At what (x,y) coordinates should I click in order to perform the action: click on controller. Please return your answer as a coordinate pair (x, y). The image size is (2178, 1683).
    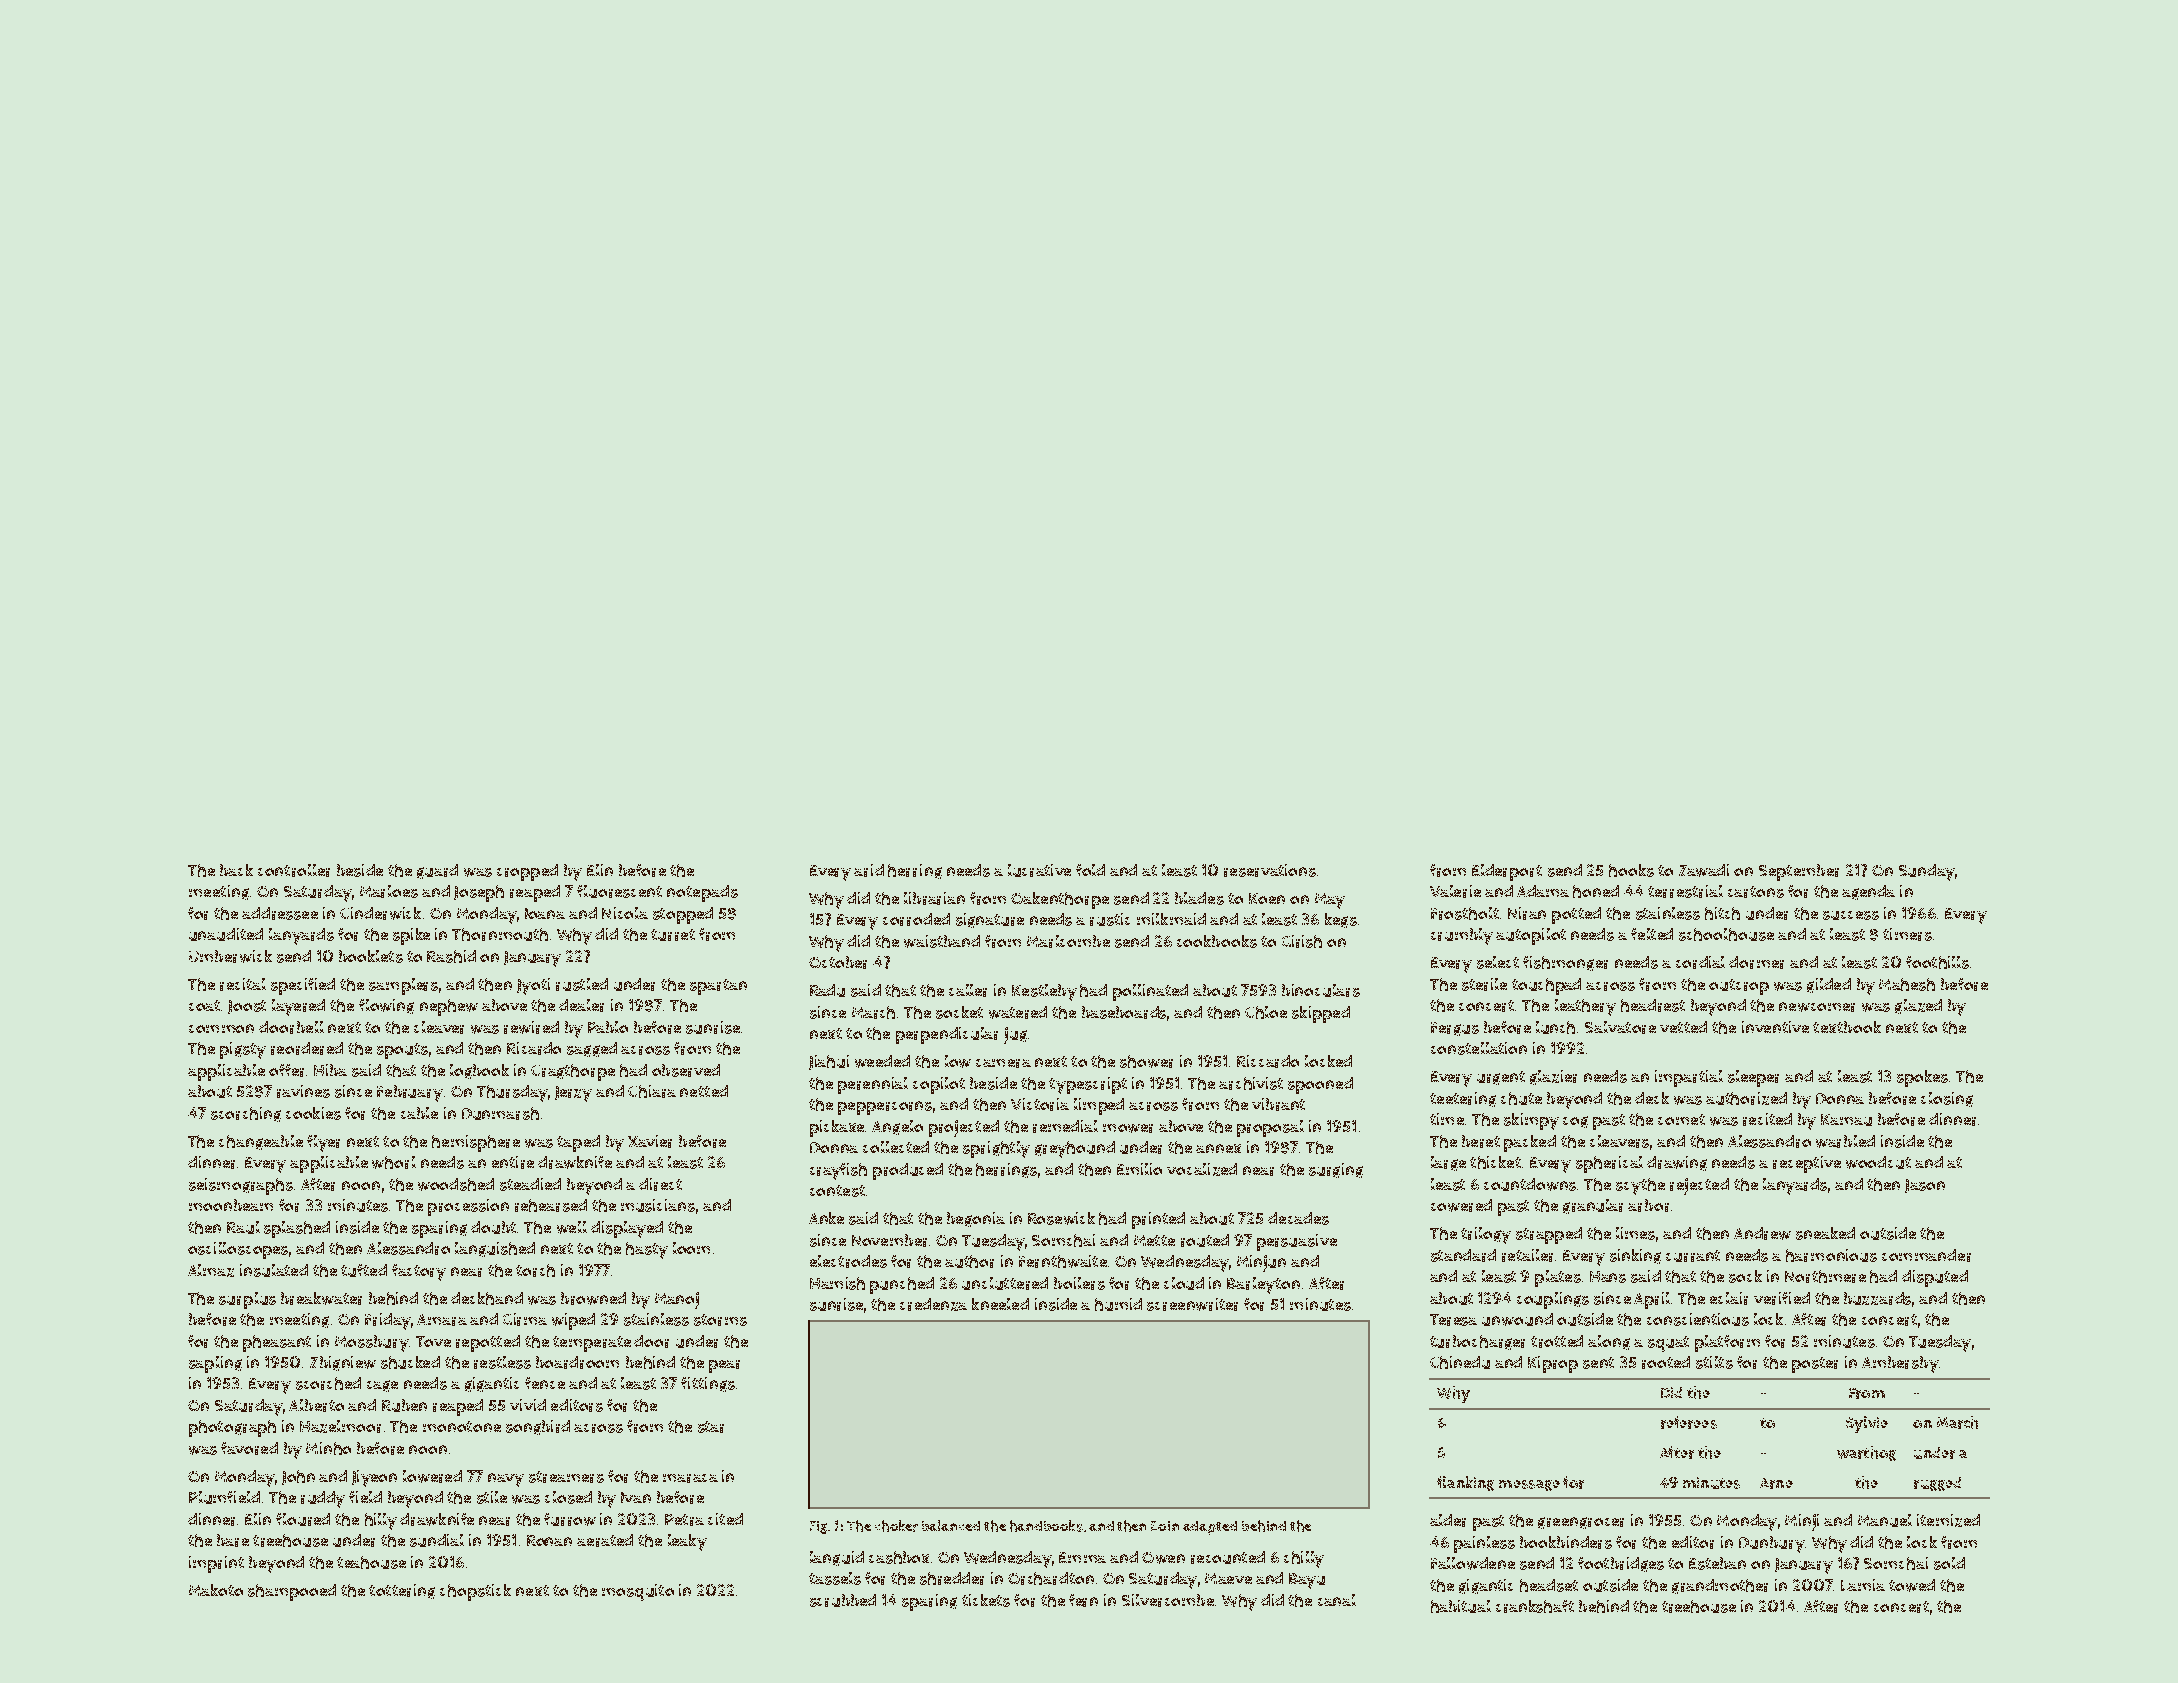
    Looking at the image, I should click on (294, 870).
